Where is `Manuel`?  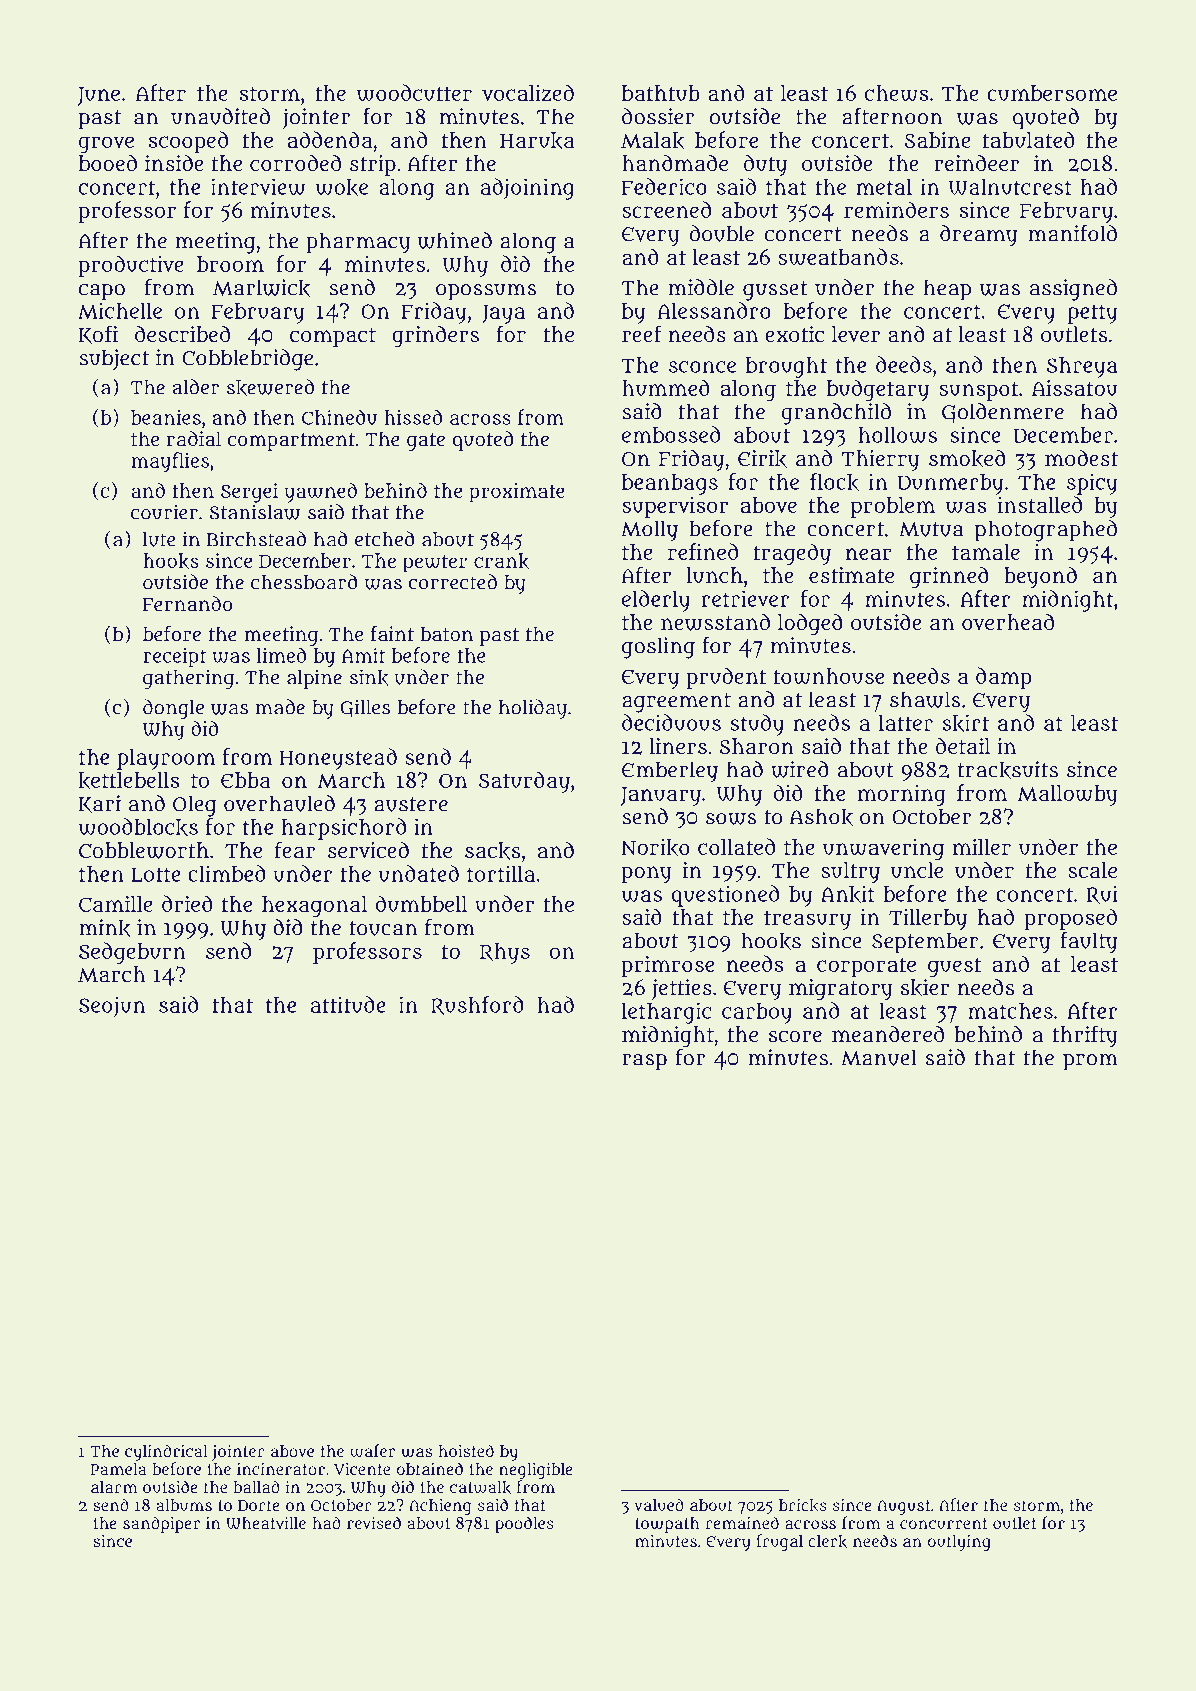 Manuel is located at coordinates (879, 1057).
